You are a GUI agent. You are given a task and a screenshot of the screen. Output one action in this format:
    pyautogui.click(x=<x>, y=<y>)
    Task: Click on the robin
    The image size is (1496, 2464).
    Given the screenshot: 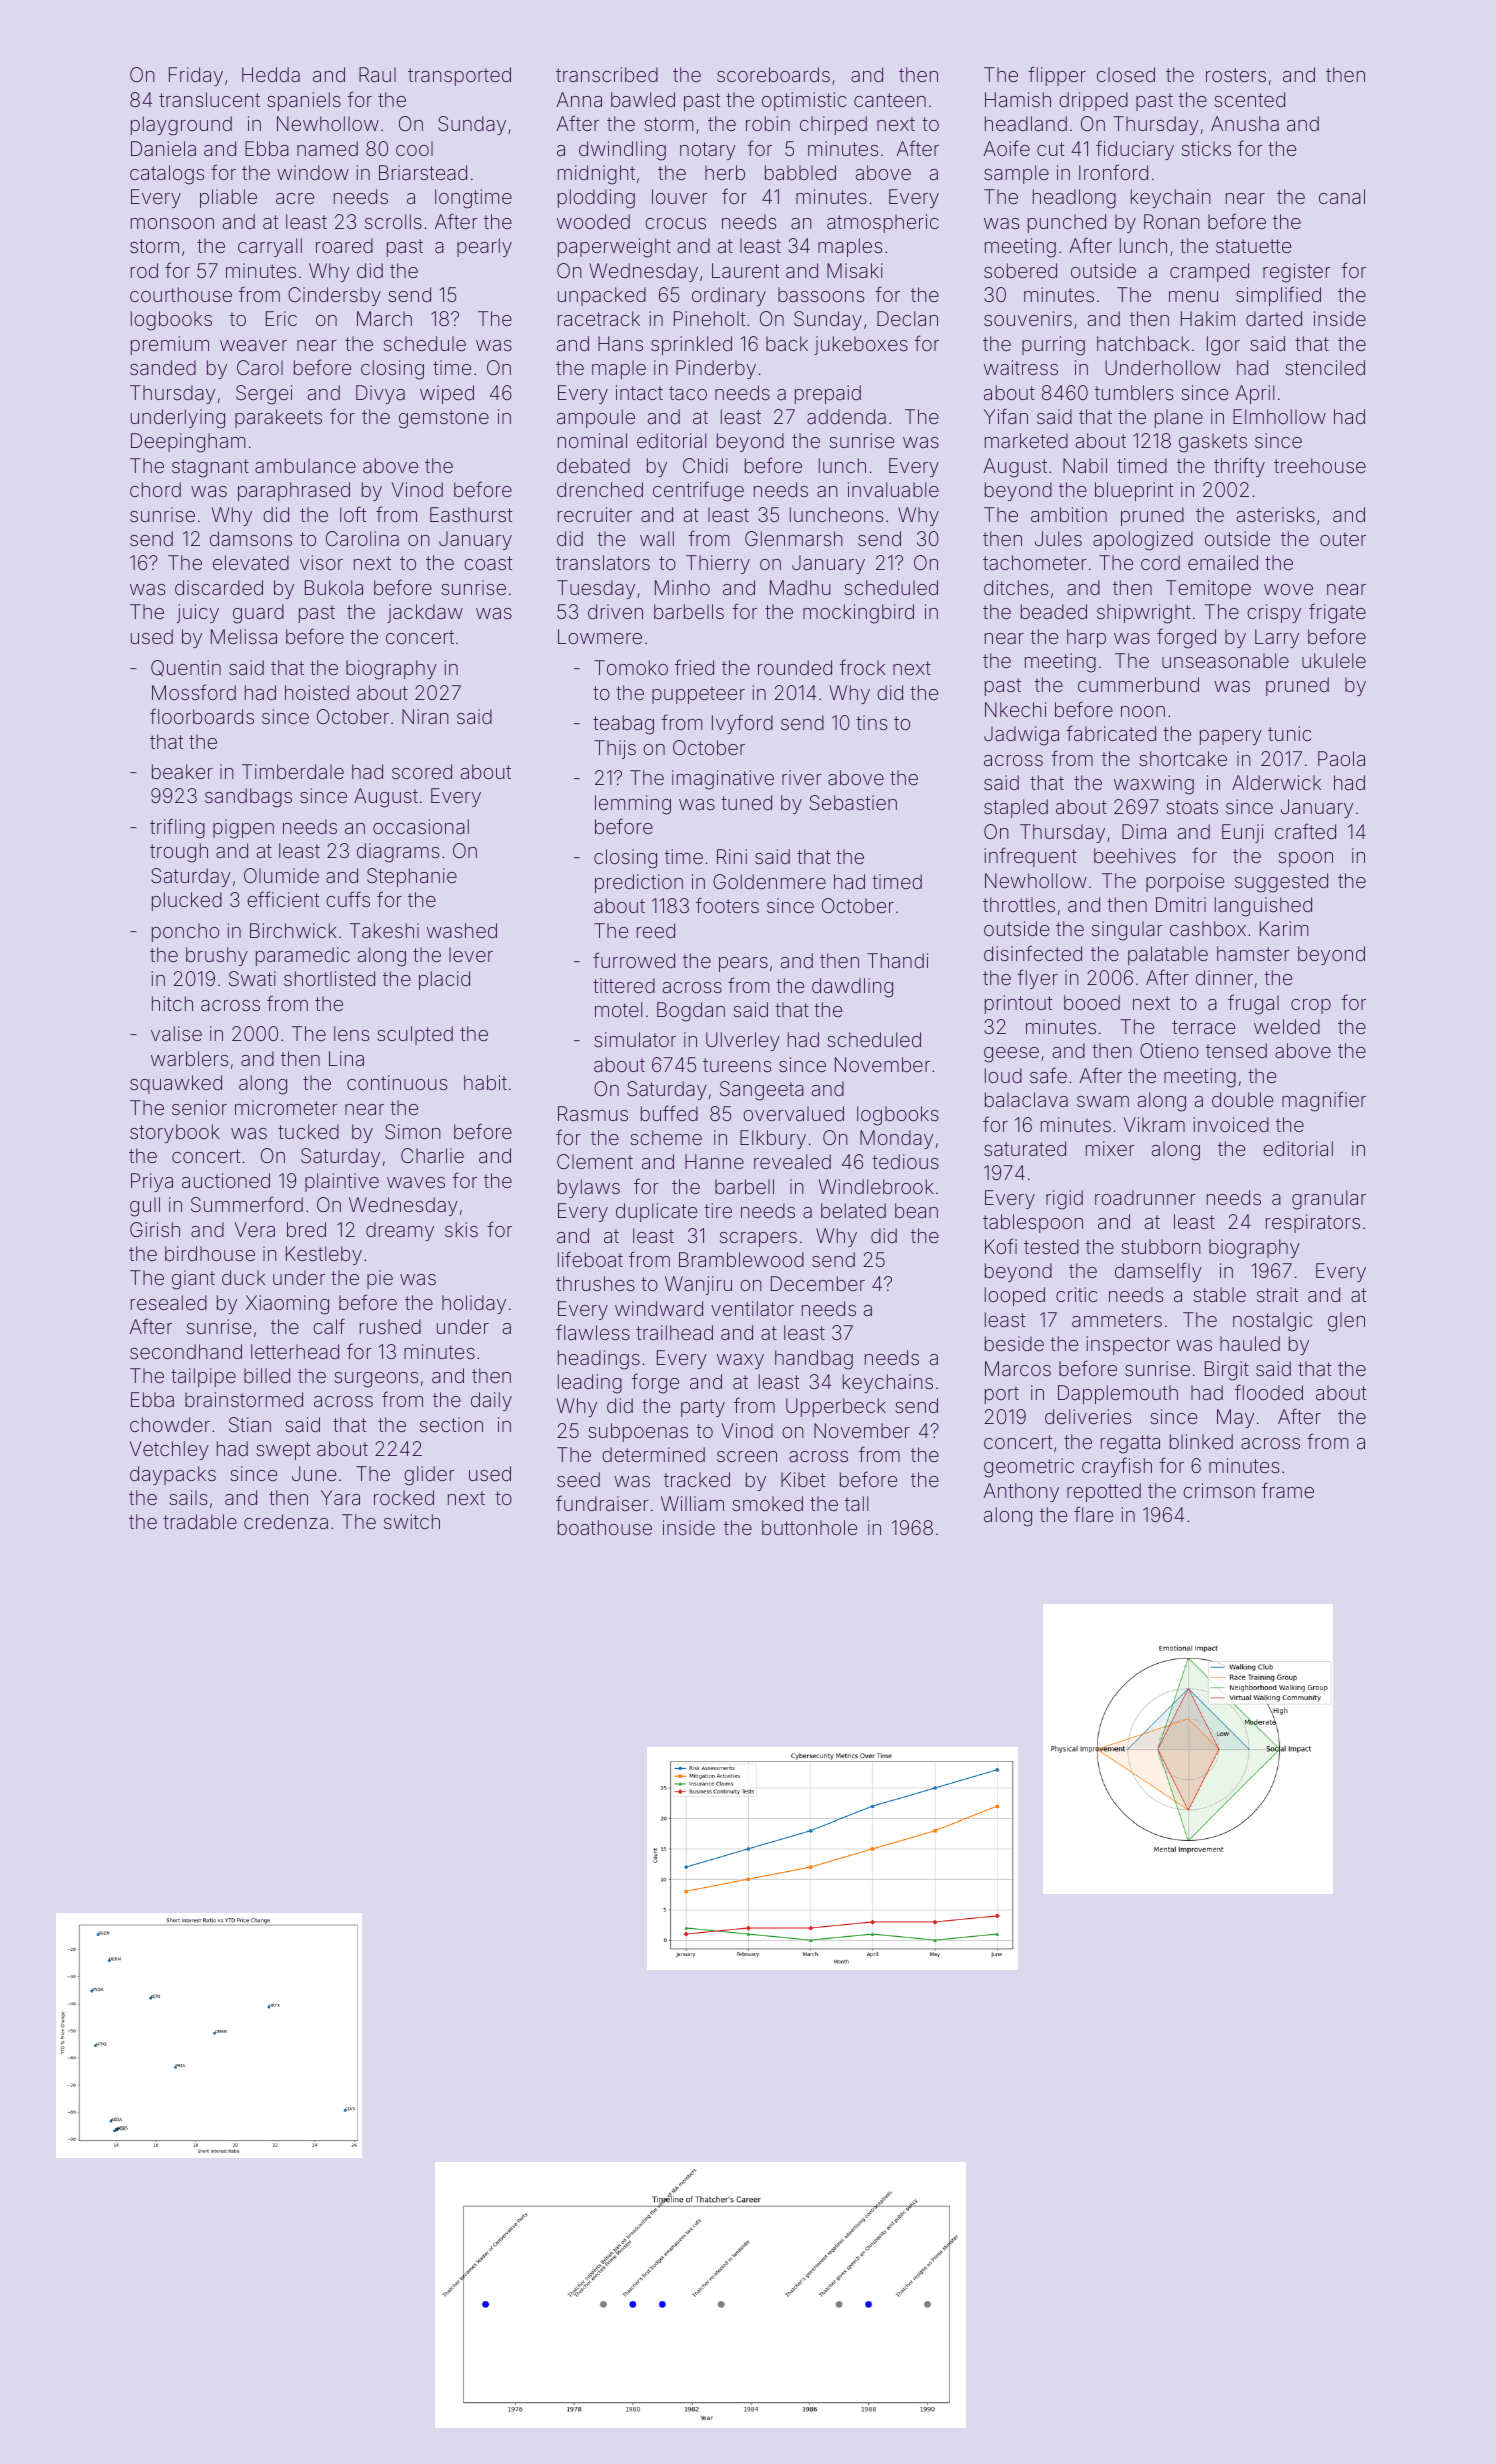 What is the action you would take?
    pyautogui.click(x=768, y=123)
